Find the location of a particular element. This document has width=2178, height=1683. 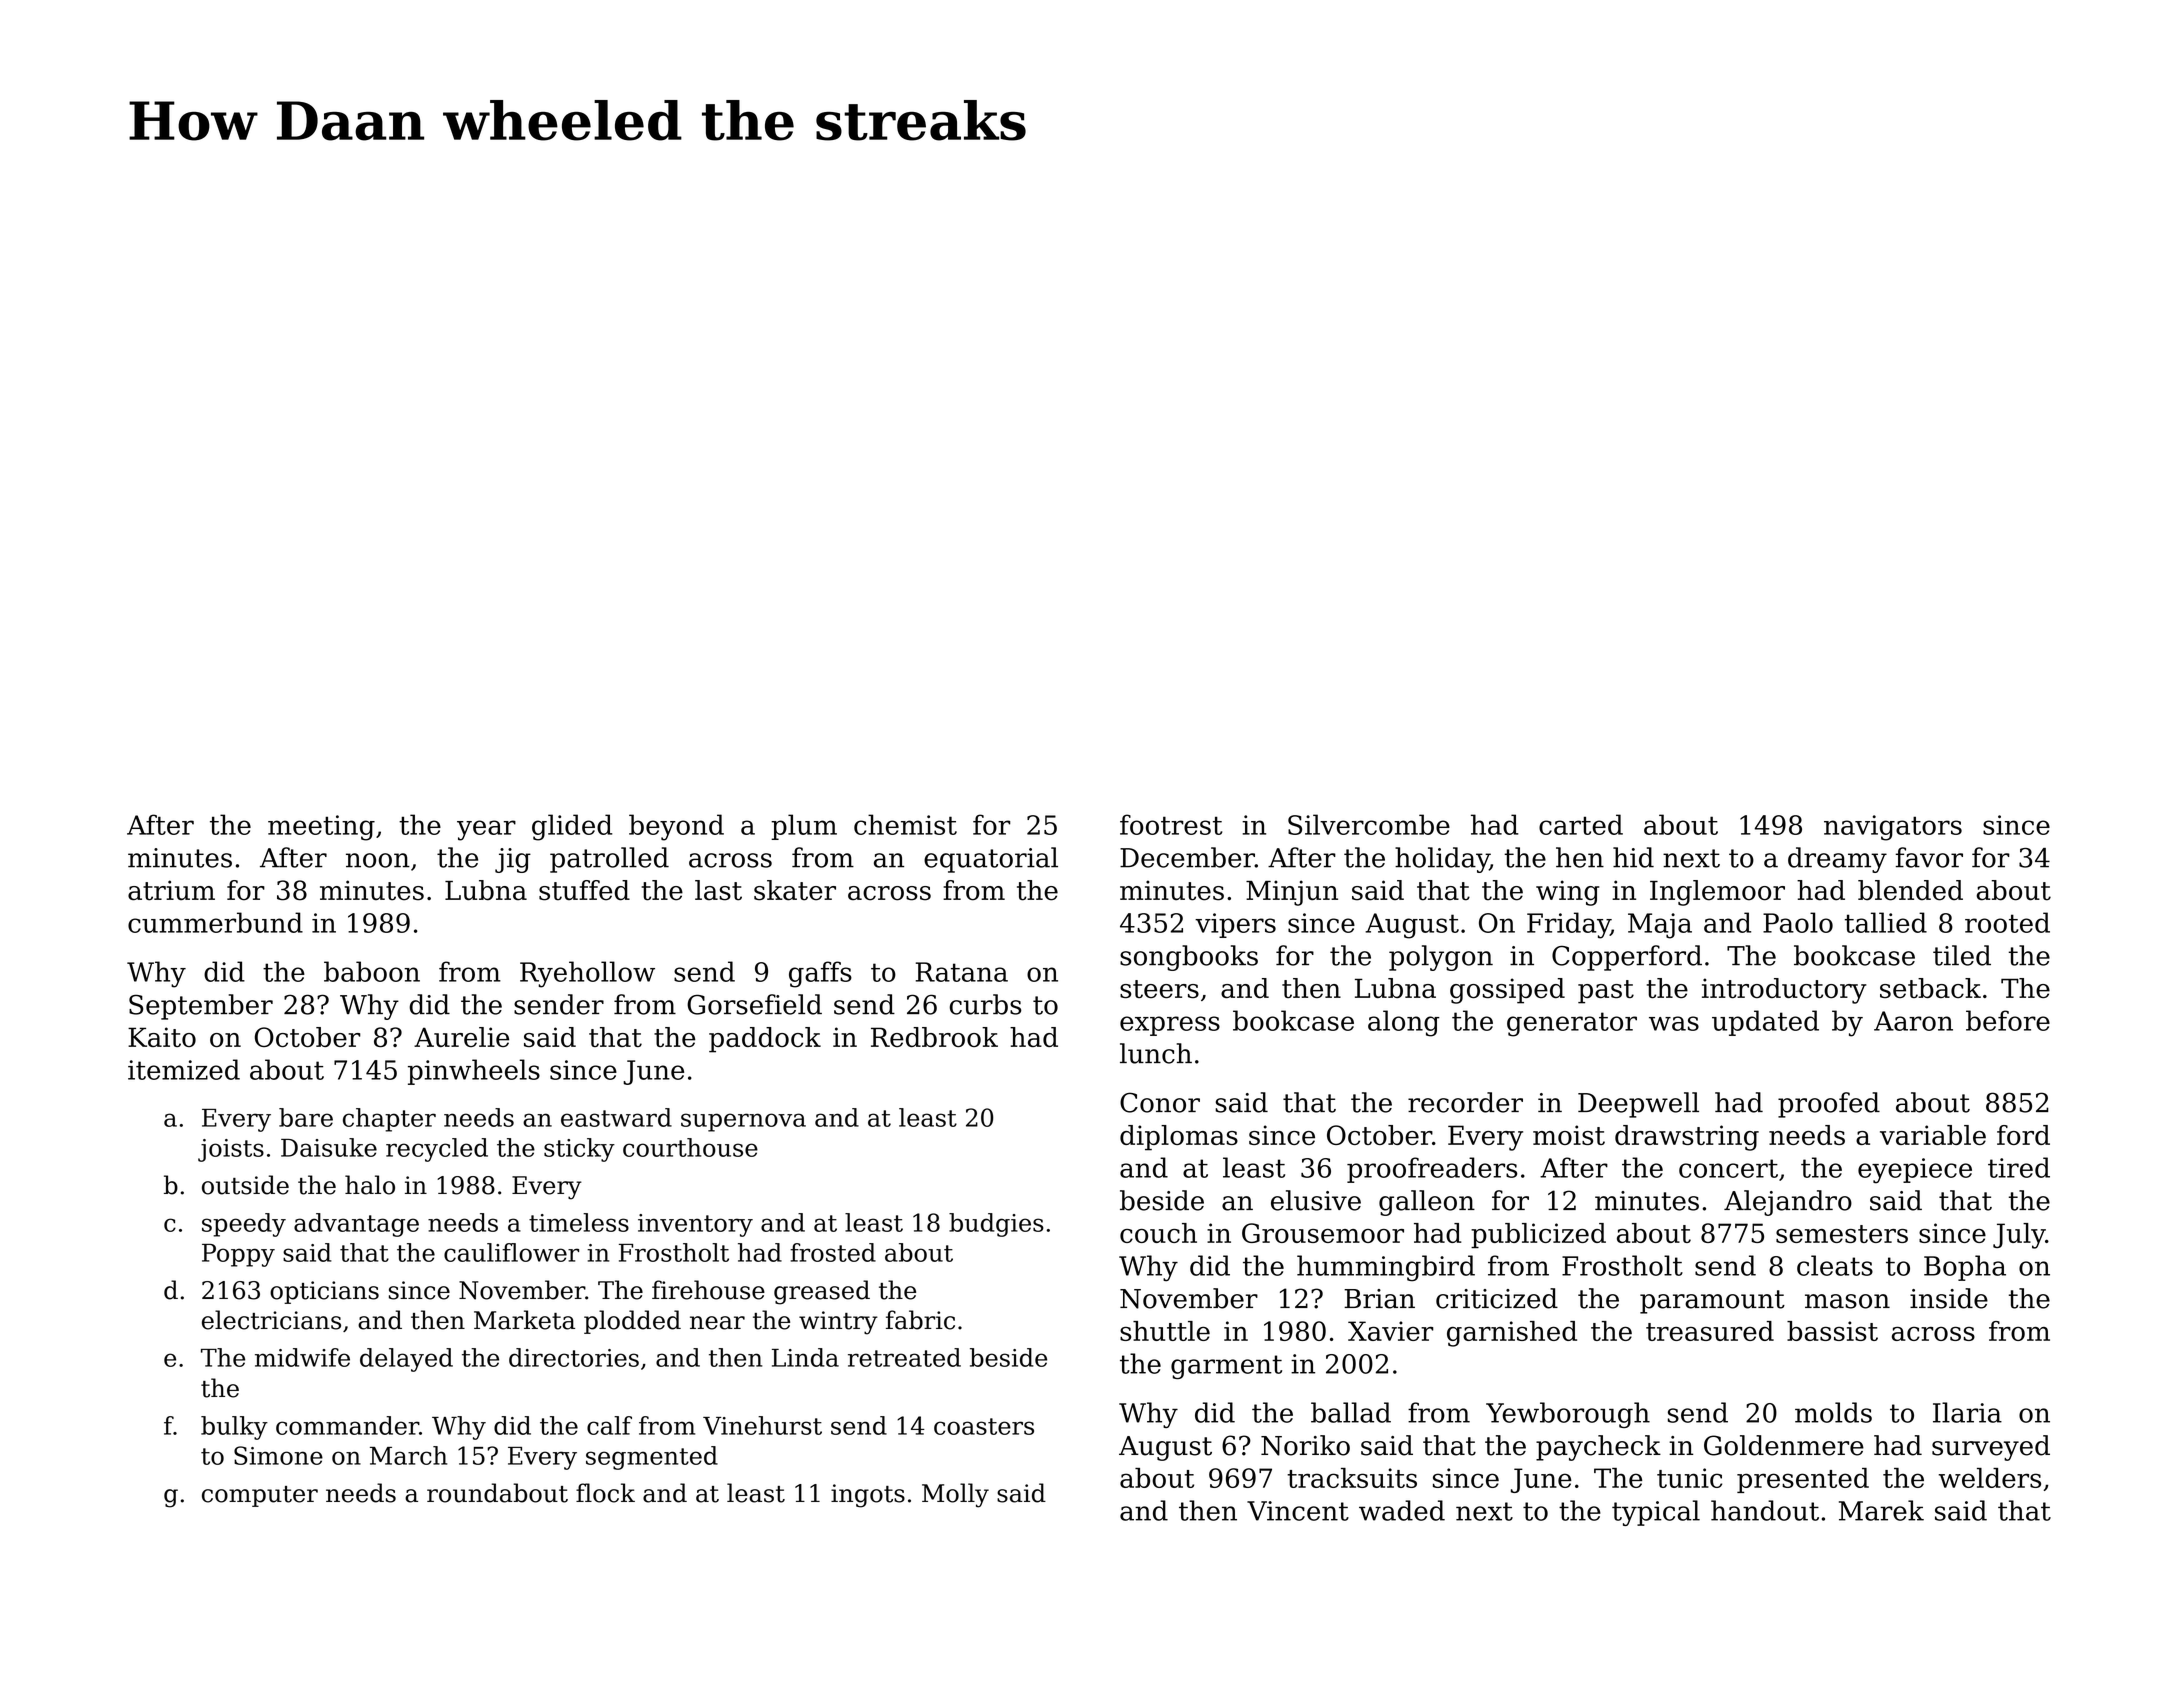

supernova is located at coordinates (743, 1122).
